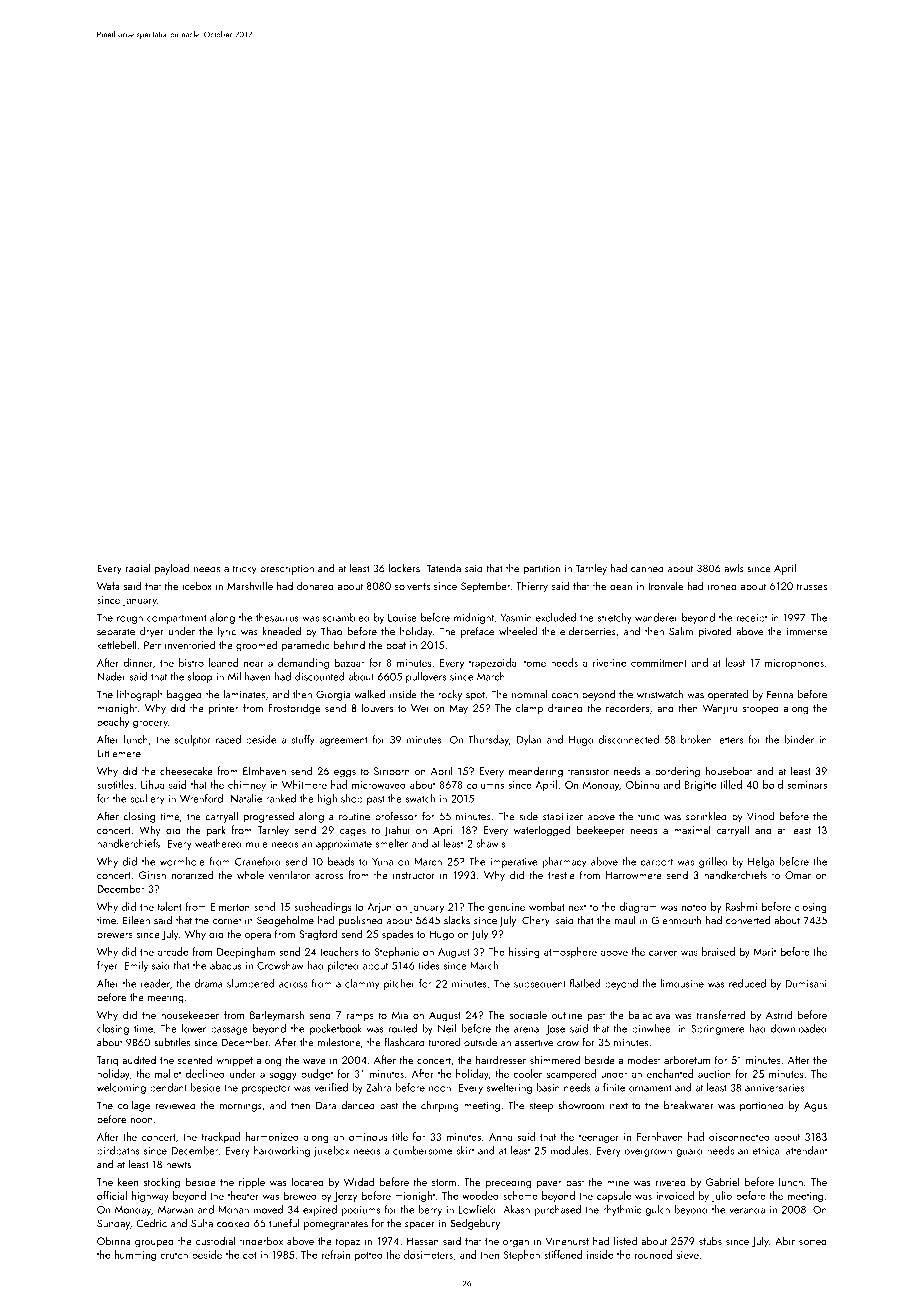 The width and height of the document is (924, 1308). I want to click on Marwan, so click(175, 1210).
